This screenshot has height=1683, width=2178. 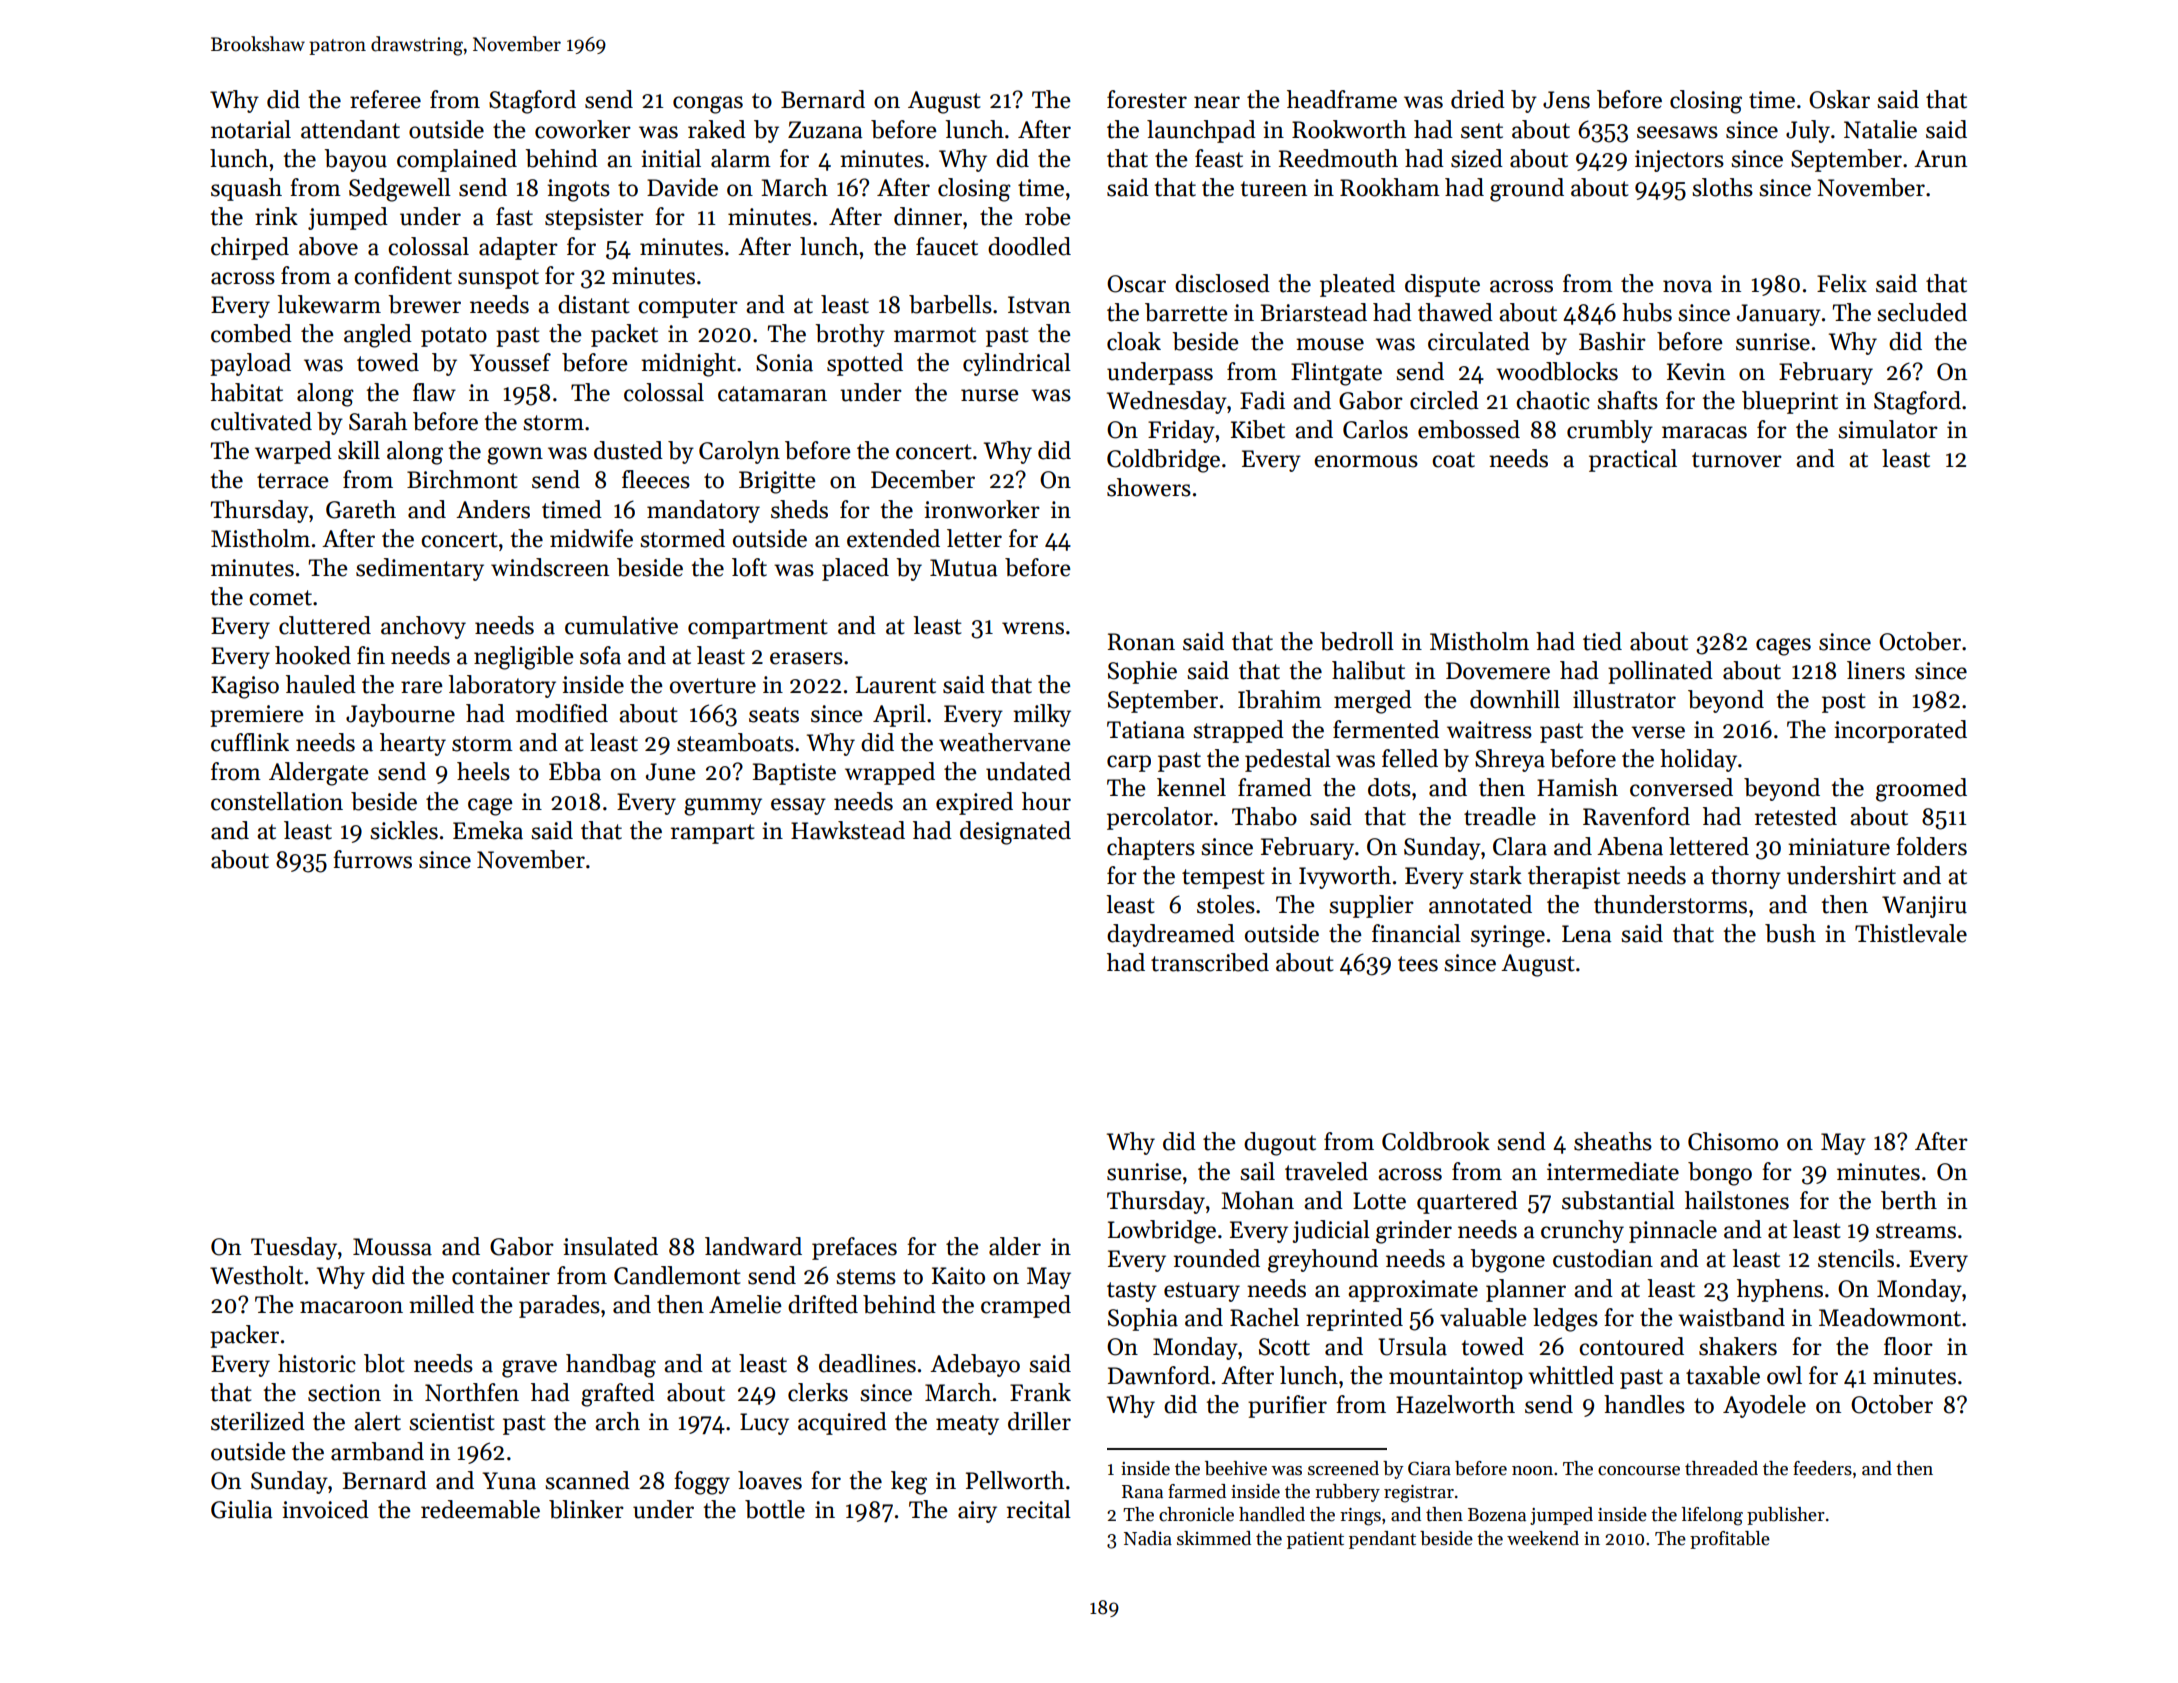 I want to click on Moussa, so click(x=392, y=1247).
